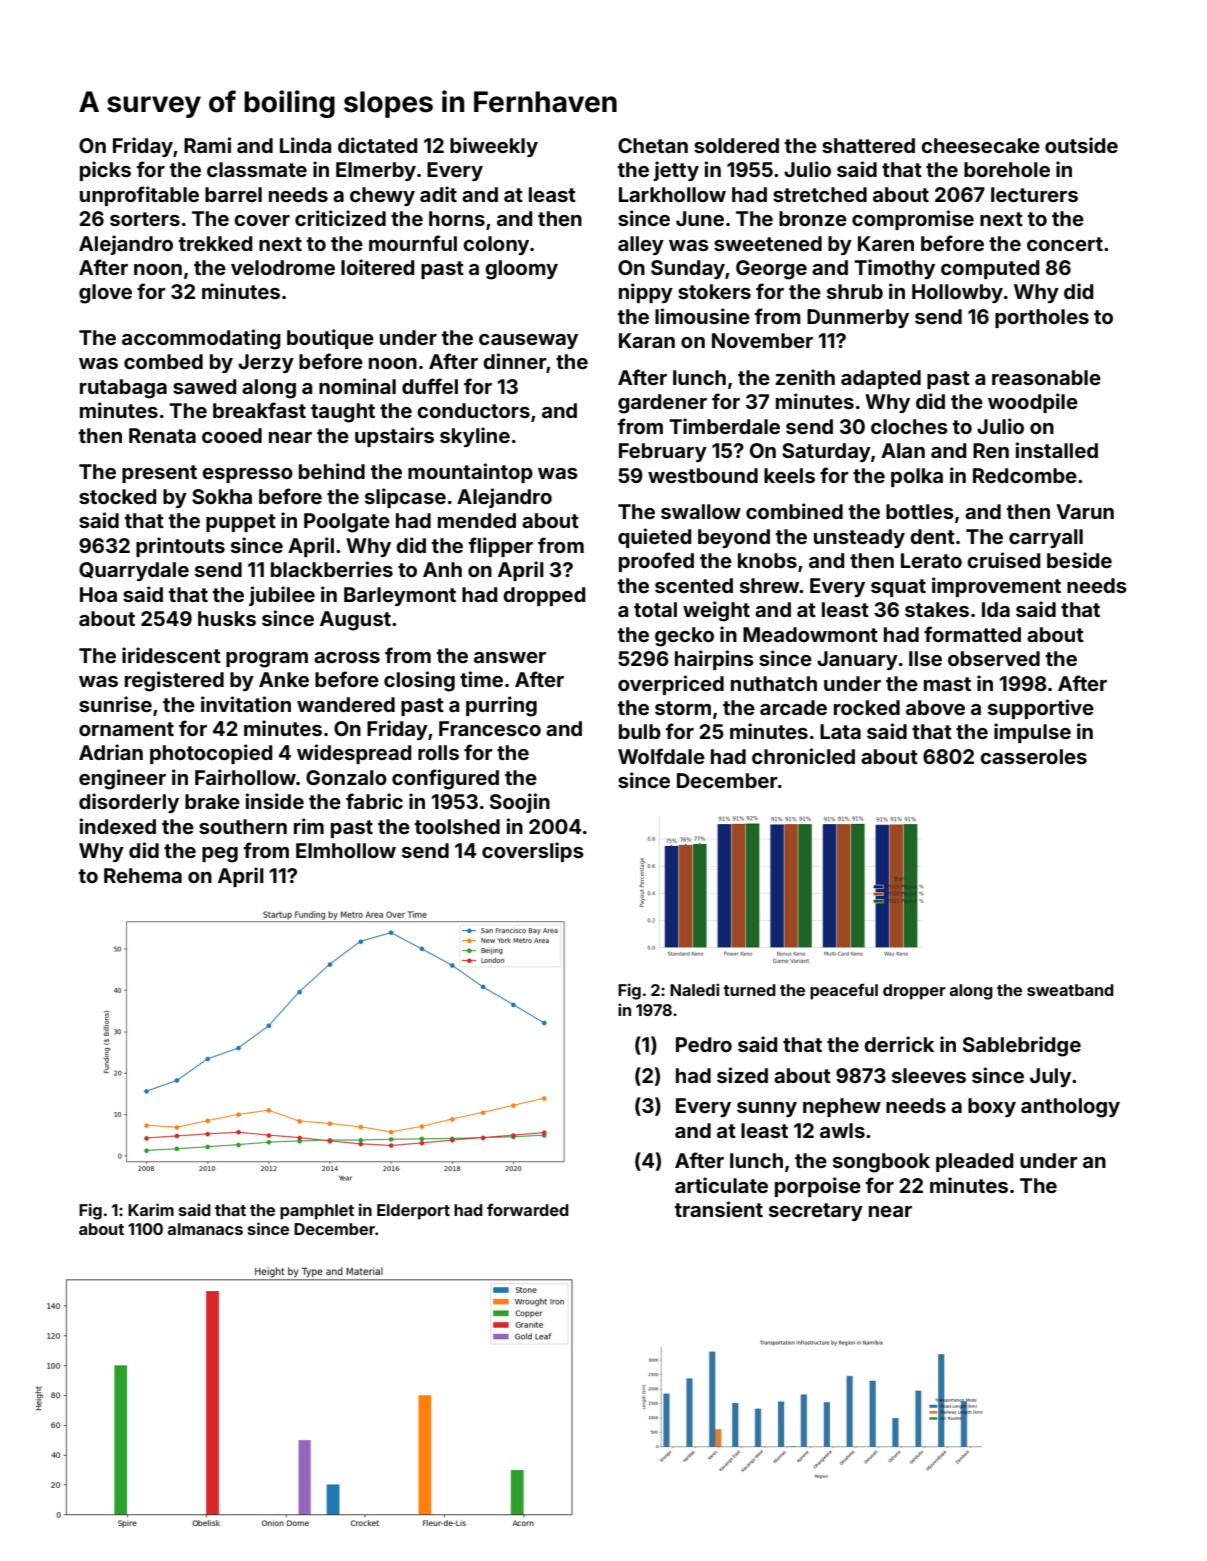 The image size is (1207, 1561). What do you see at coordinates (844, 991) in the screenshot?
I see `peaceful` at bounding box center [844, 991].
